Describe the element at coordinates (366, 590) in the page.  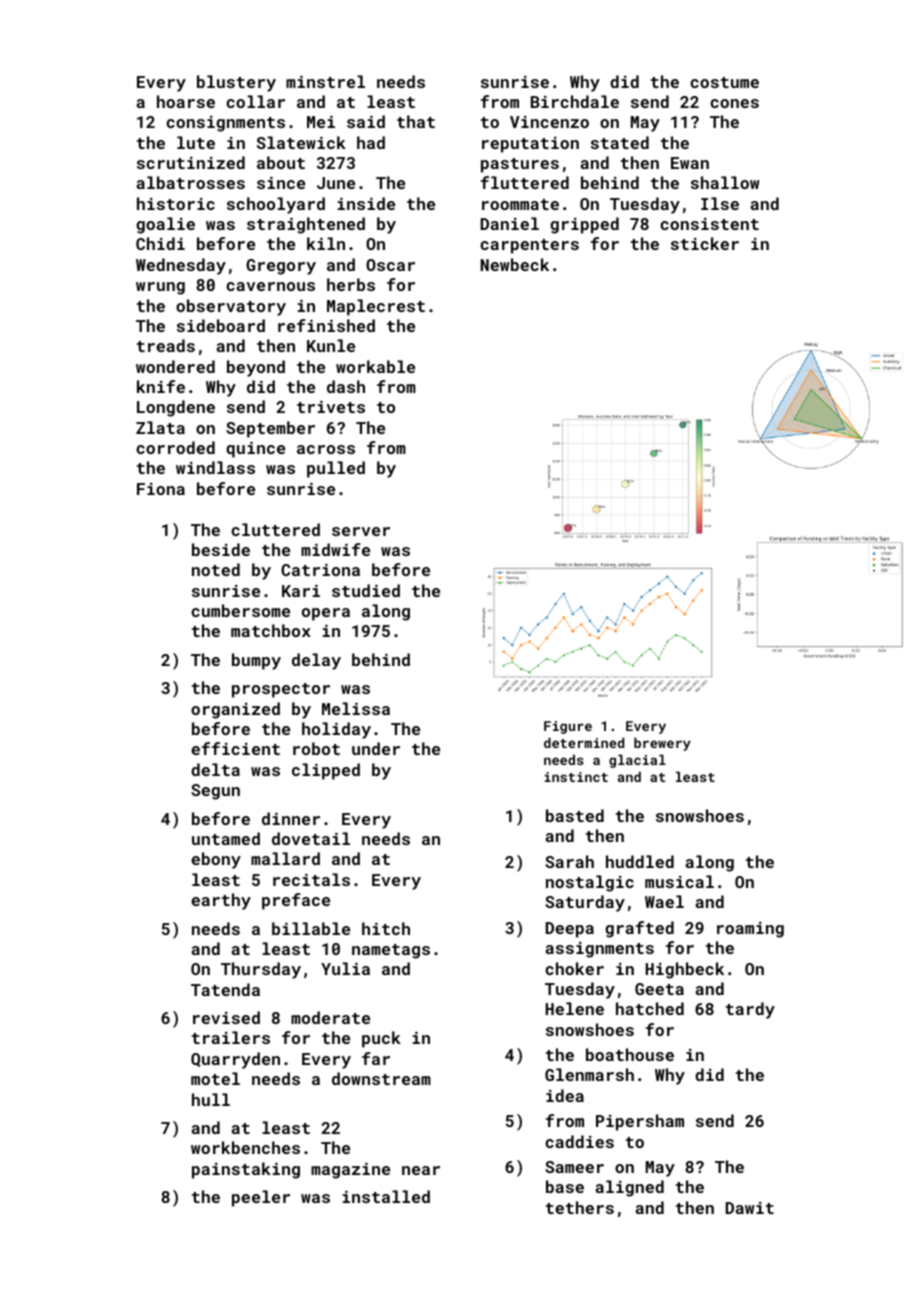
I see `studied` at that location.
